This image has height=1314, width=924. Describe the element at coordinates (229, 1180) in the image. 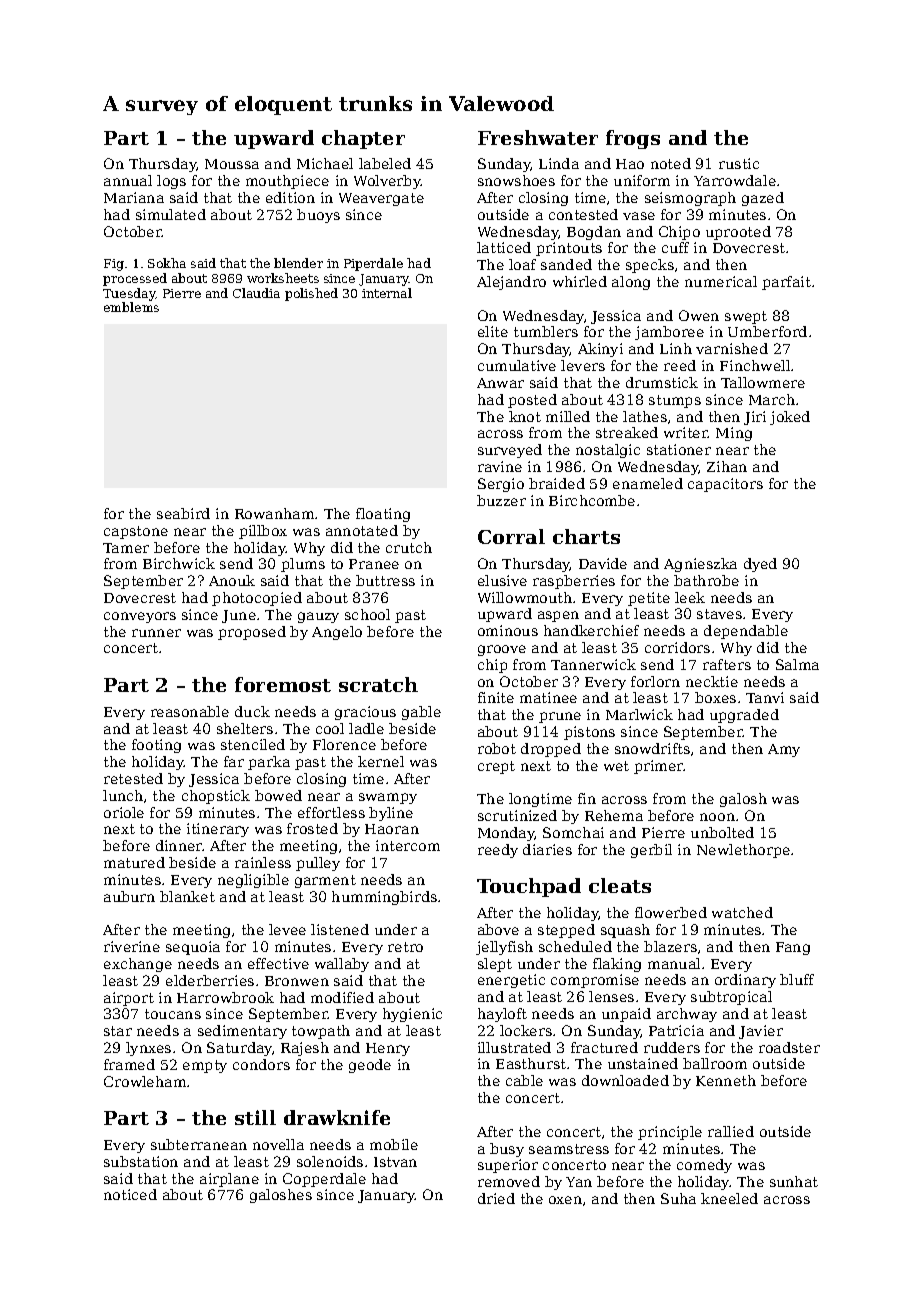

I see `airplane` at that location.
